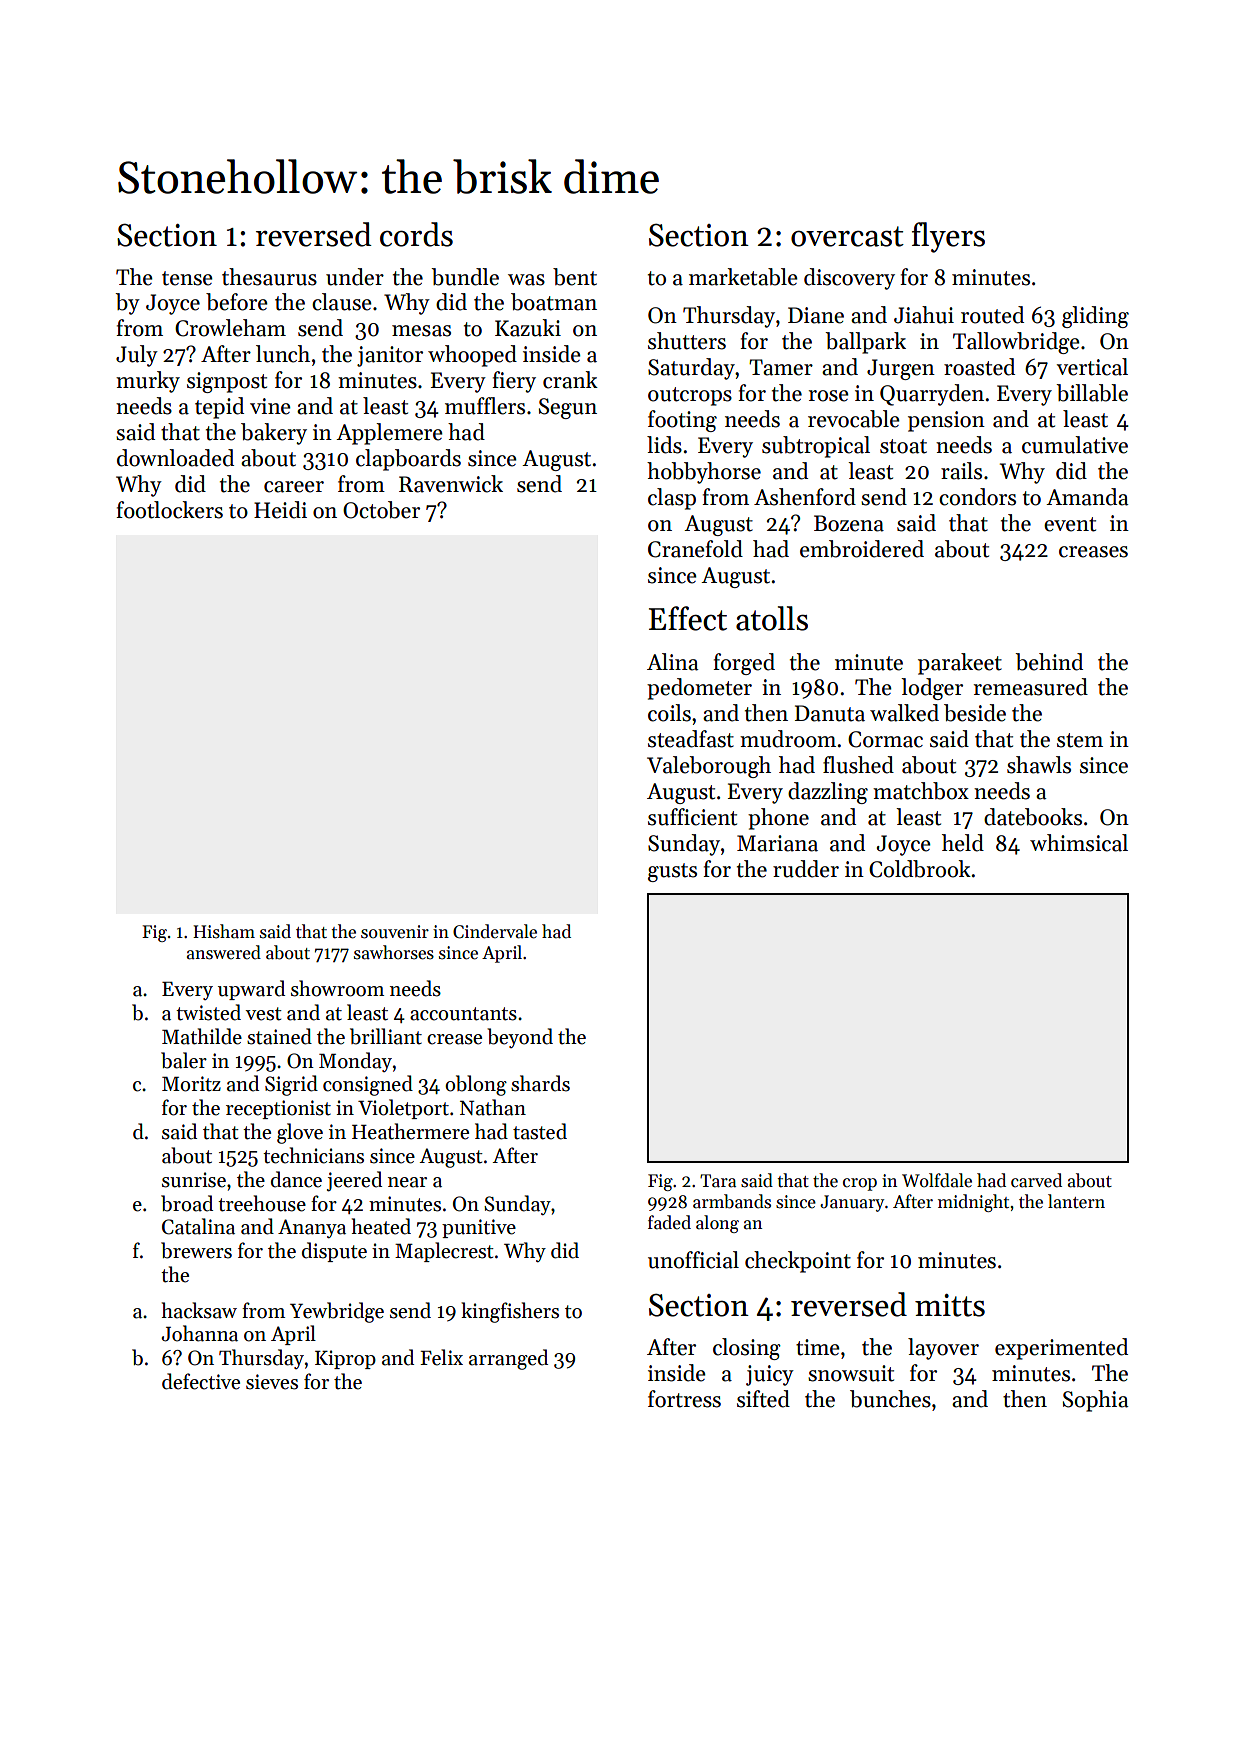 This document has height=1761, width=1245. Describe the element at coordinates (191, 1084) in the document. I see `Moritz` at that location.
